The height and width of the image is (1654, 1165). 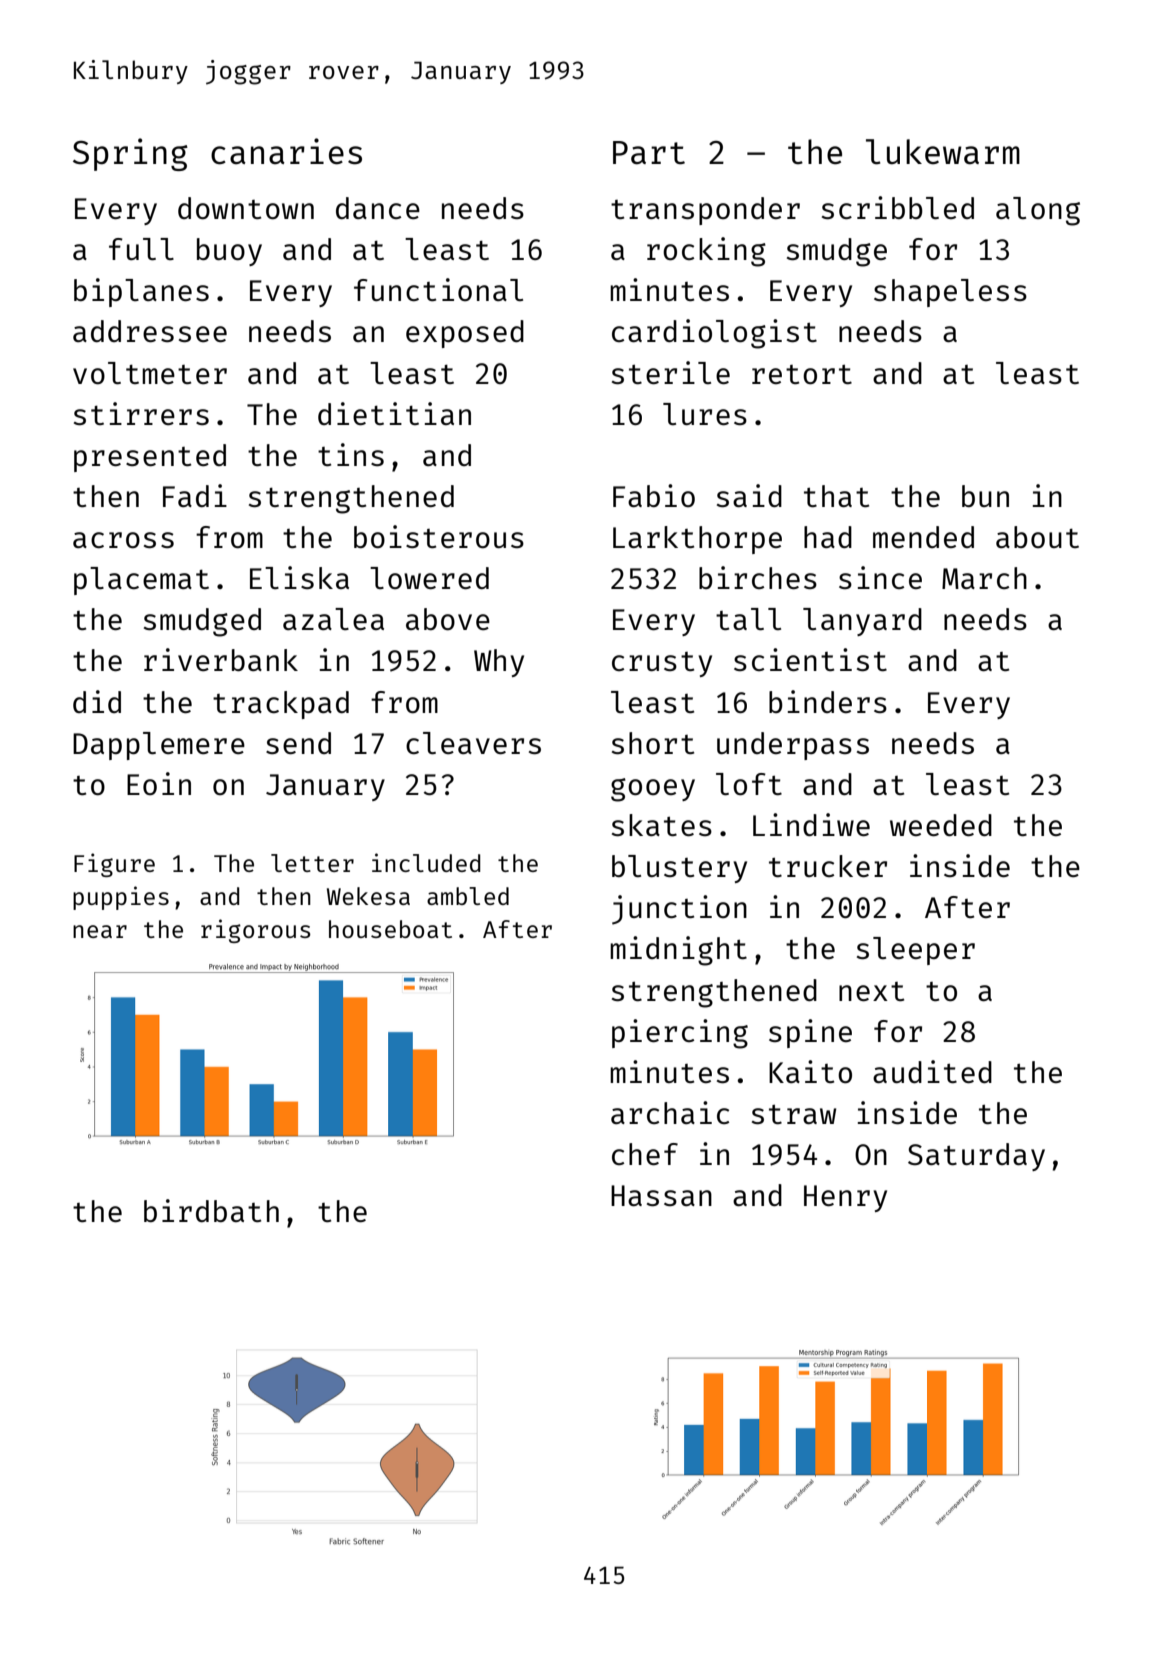 I want to click on Hassan, so click(x=661, y=1195).
